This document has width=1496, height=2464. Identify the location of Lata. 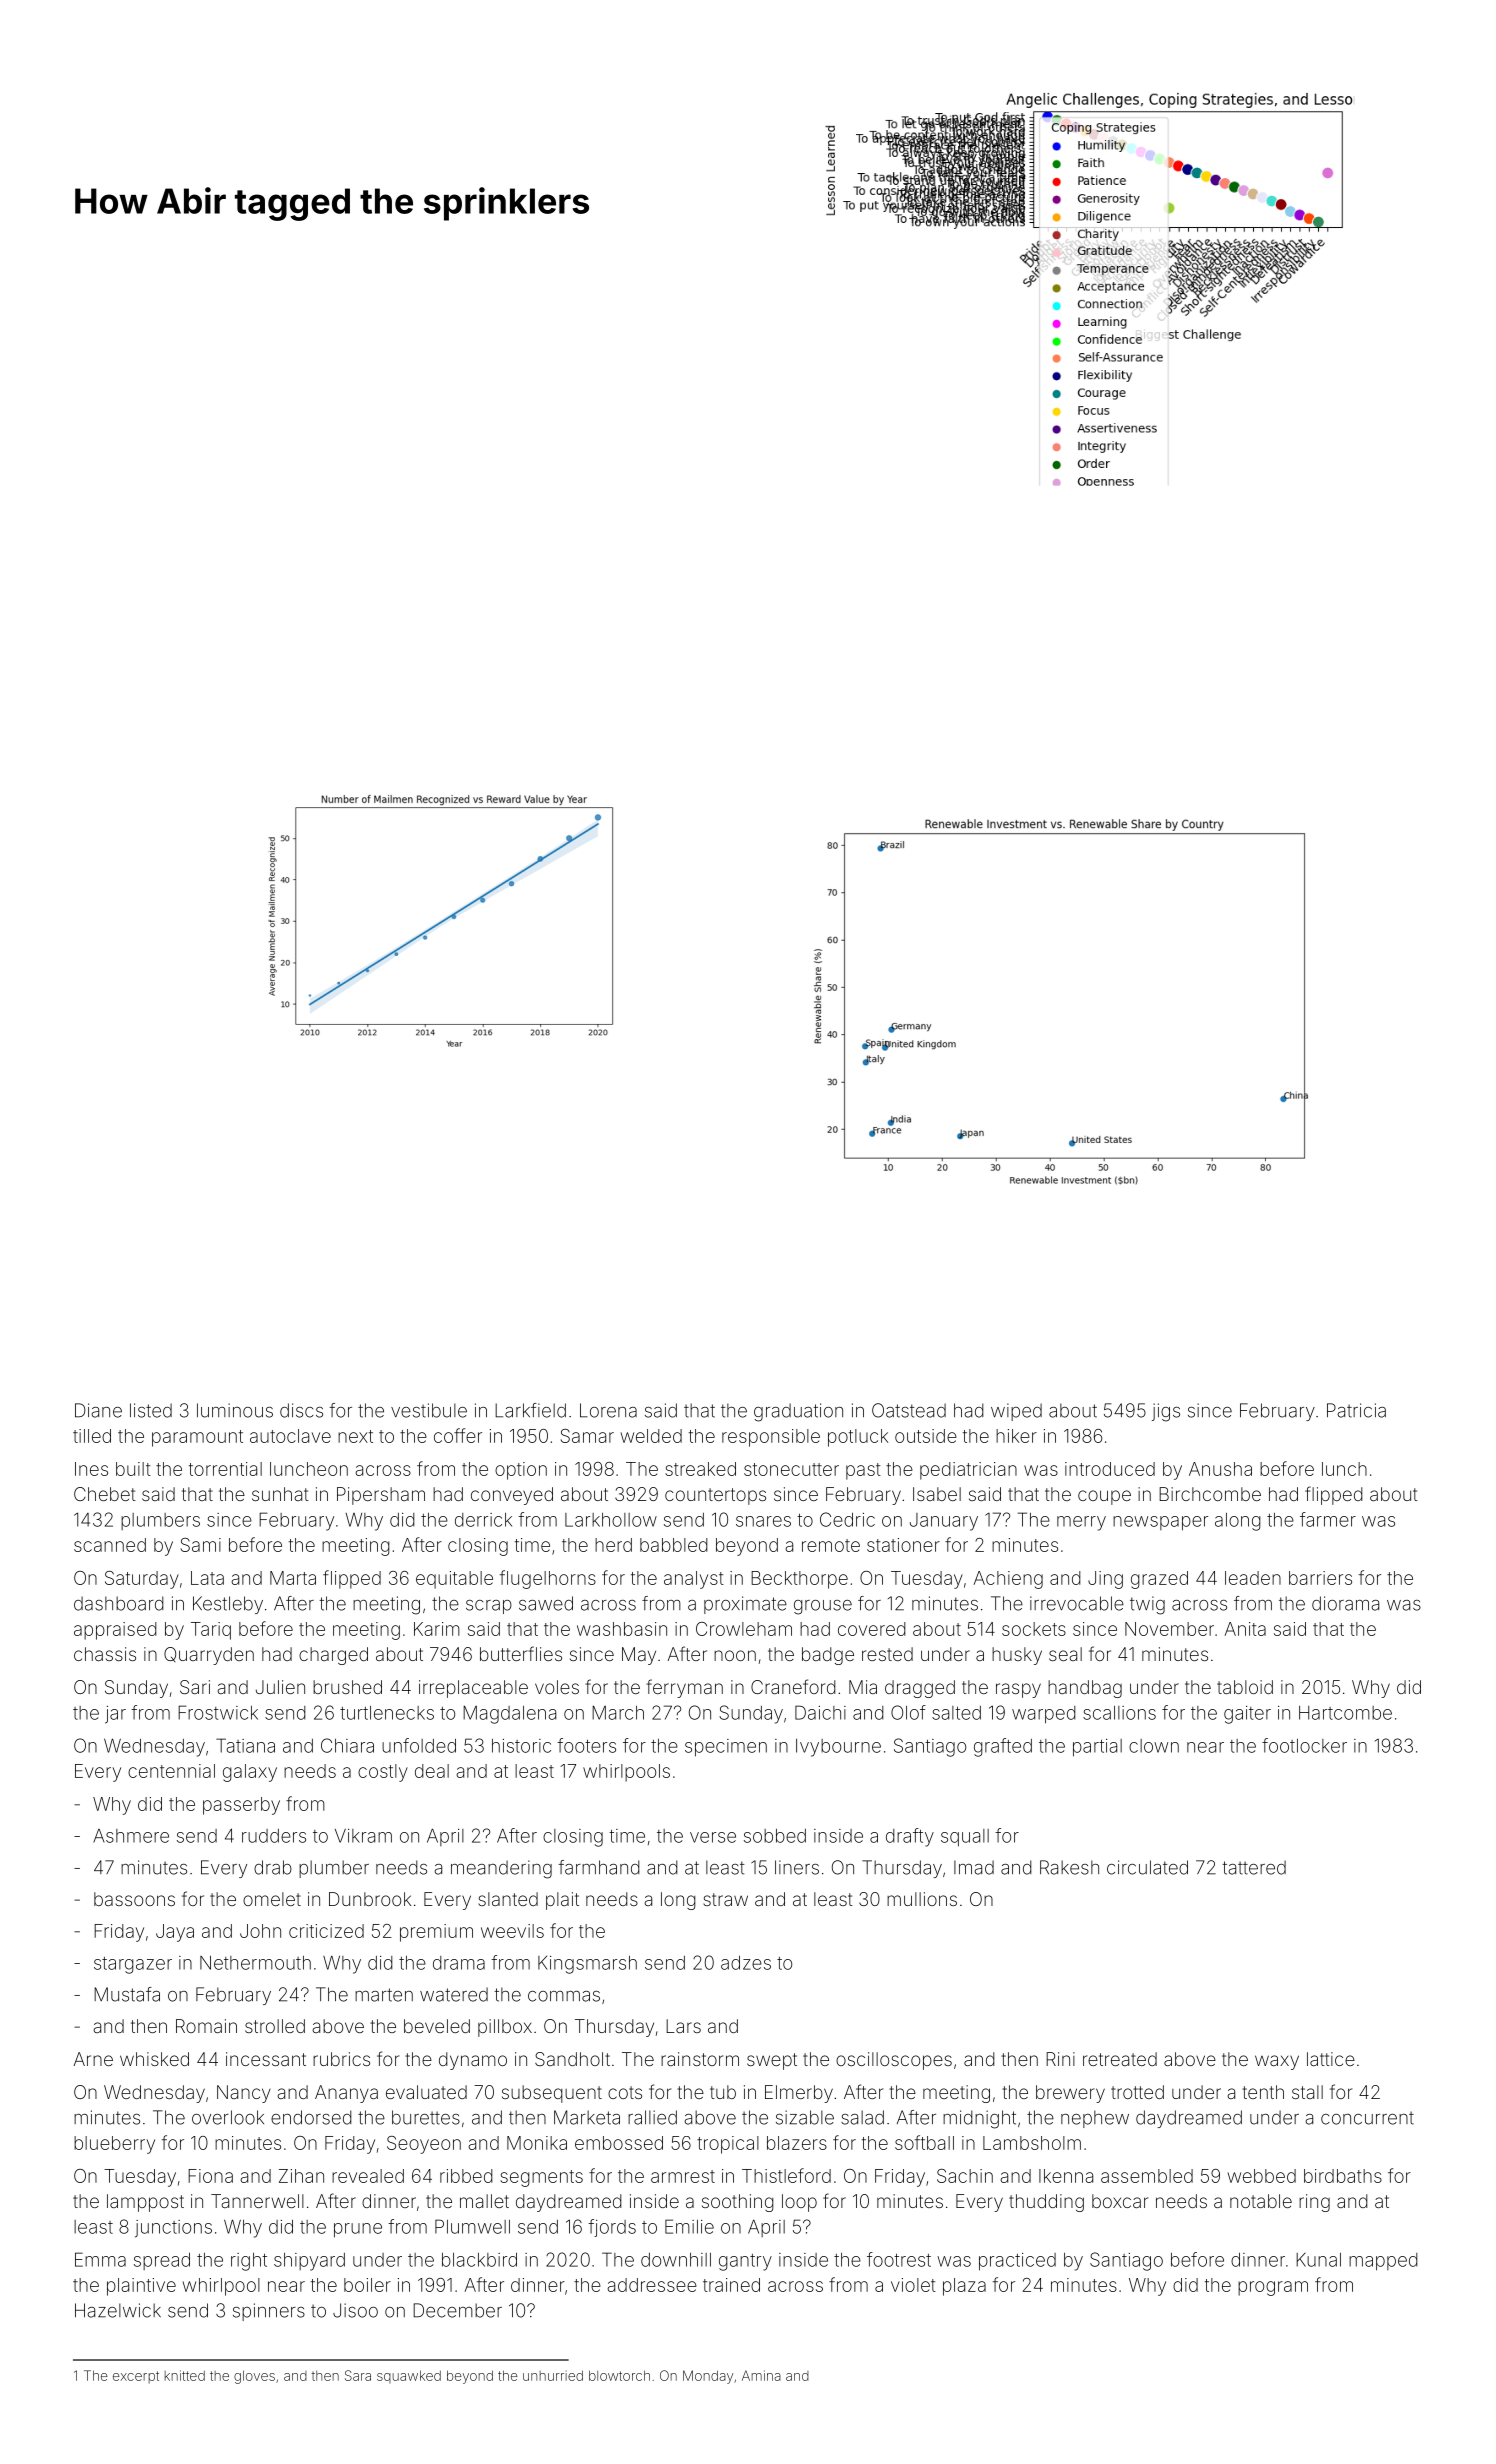
(207, 1578).
